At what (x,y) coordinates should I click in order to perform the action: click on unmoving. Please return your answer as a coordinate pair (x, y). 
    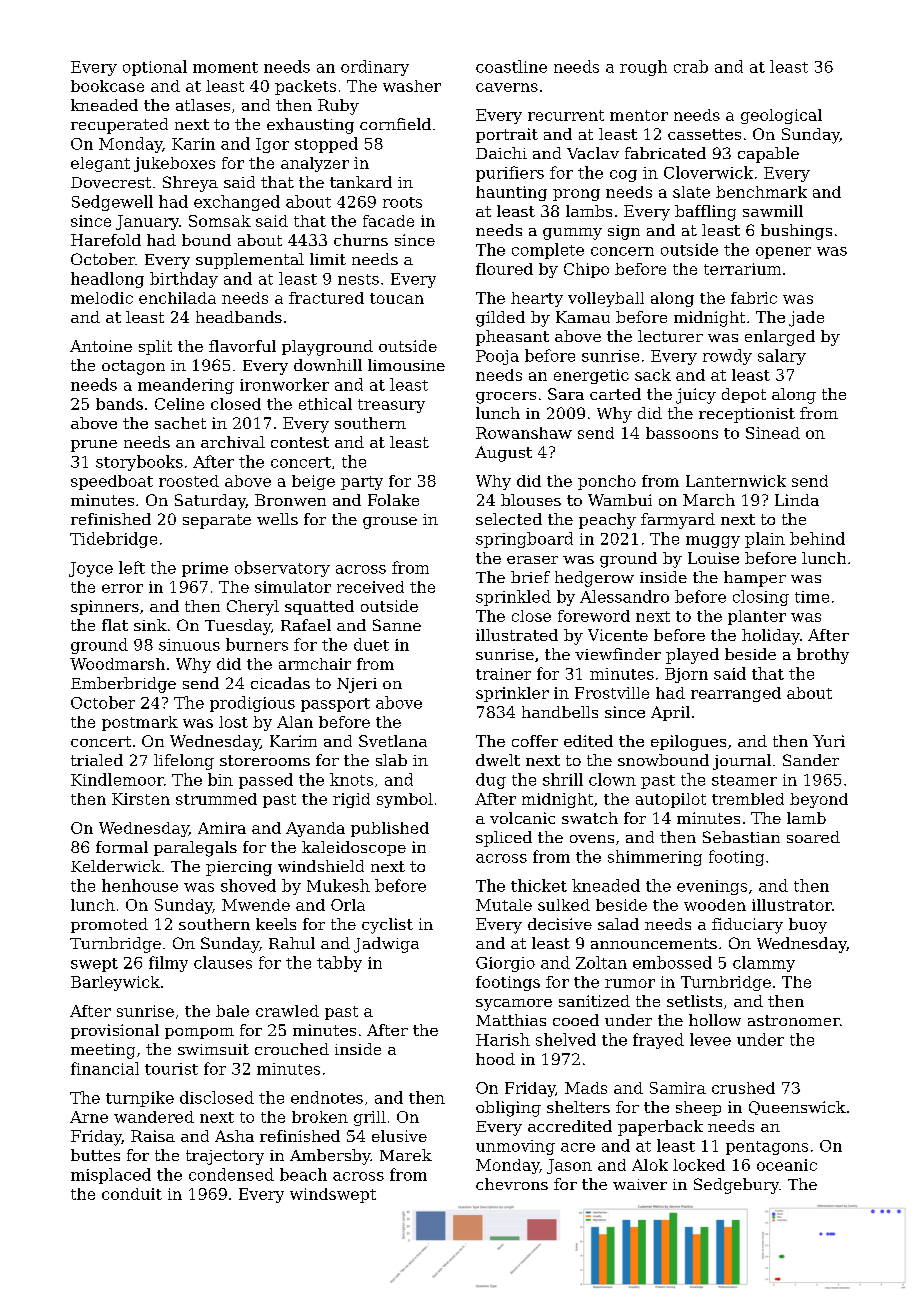
    Looking at the image, I should click on (515, 1147).
